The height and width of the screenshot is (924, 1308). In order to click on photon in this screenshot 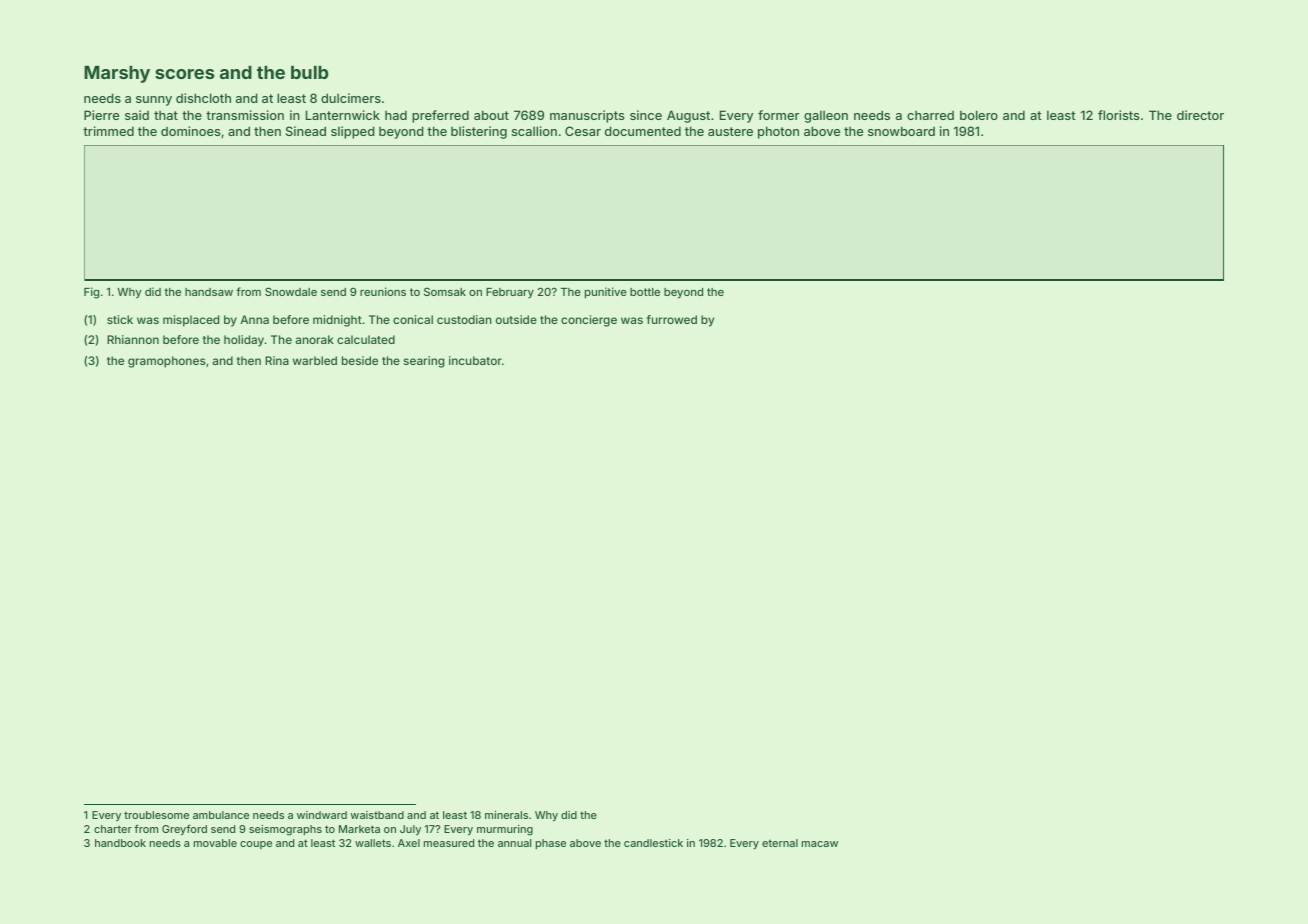, I will do `click(778, 132)`.
